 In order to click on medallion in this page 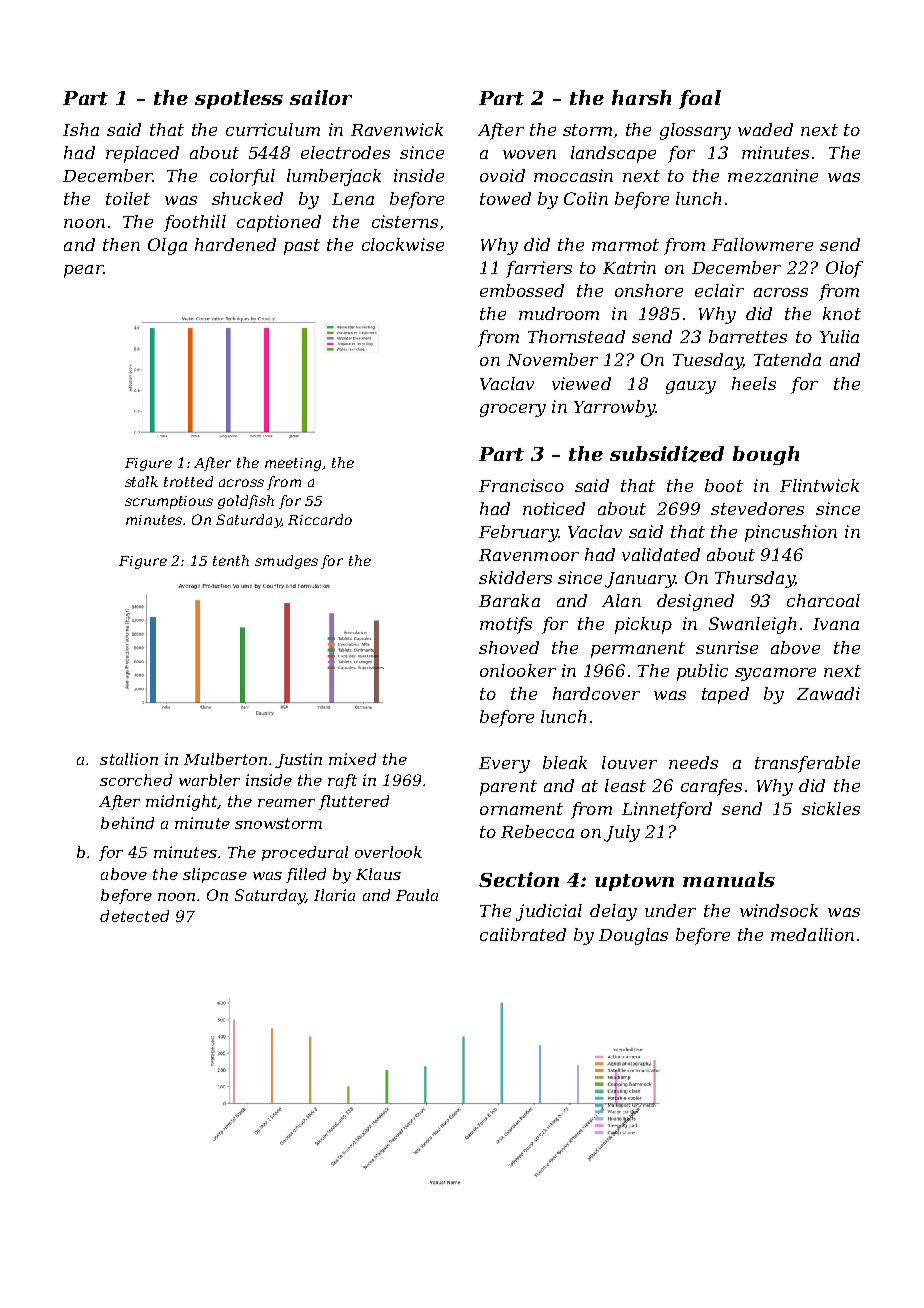, I will do `click(812, 934)`.
